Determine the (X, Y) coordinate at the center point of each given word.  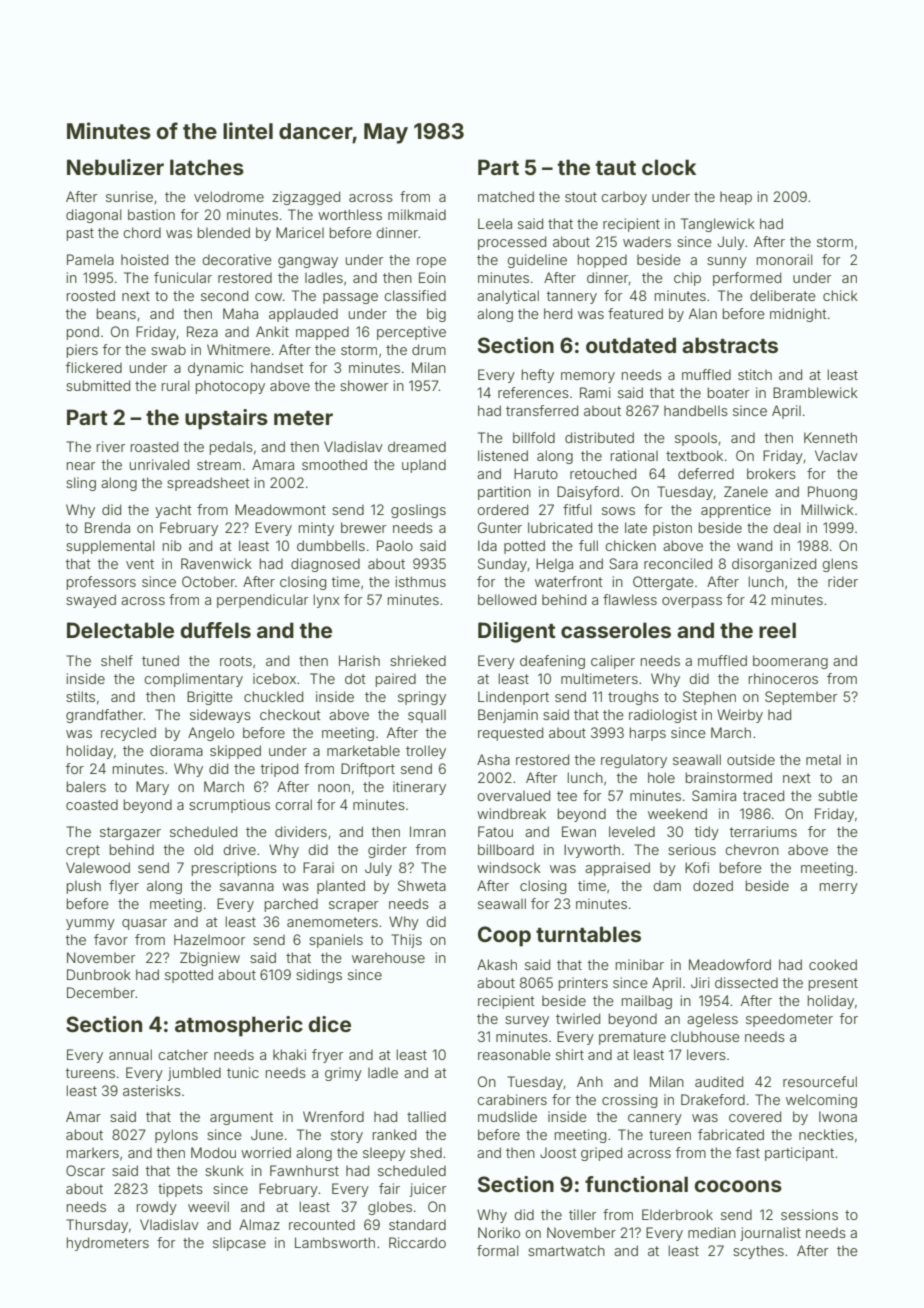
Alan (703, 313)
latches (207, 167)
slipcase (239, 1244)
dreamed (417, 446)
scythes (758, 1252)
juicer (428, 1190)
